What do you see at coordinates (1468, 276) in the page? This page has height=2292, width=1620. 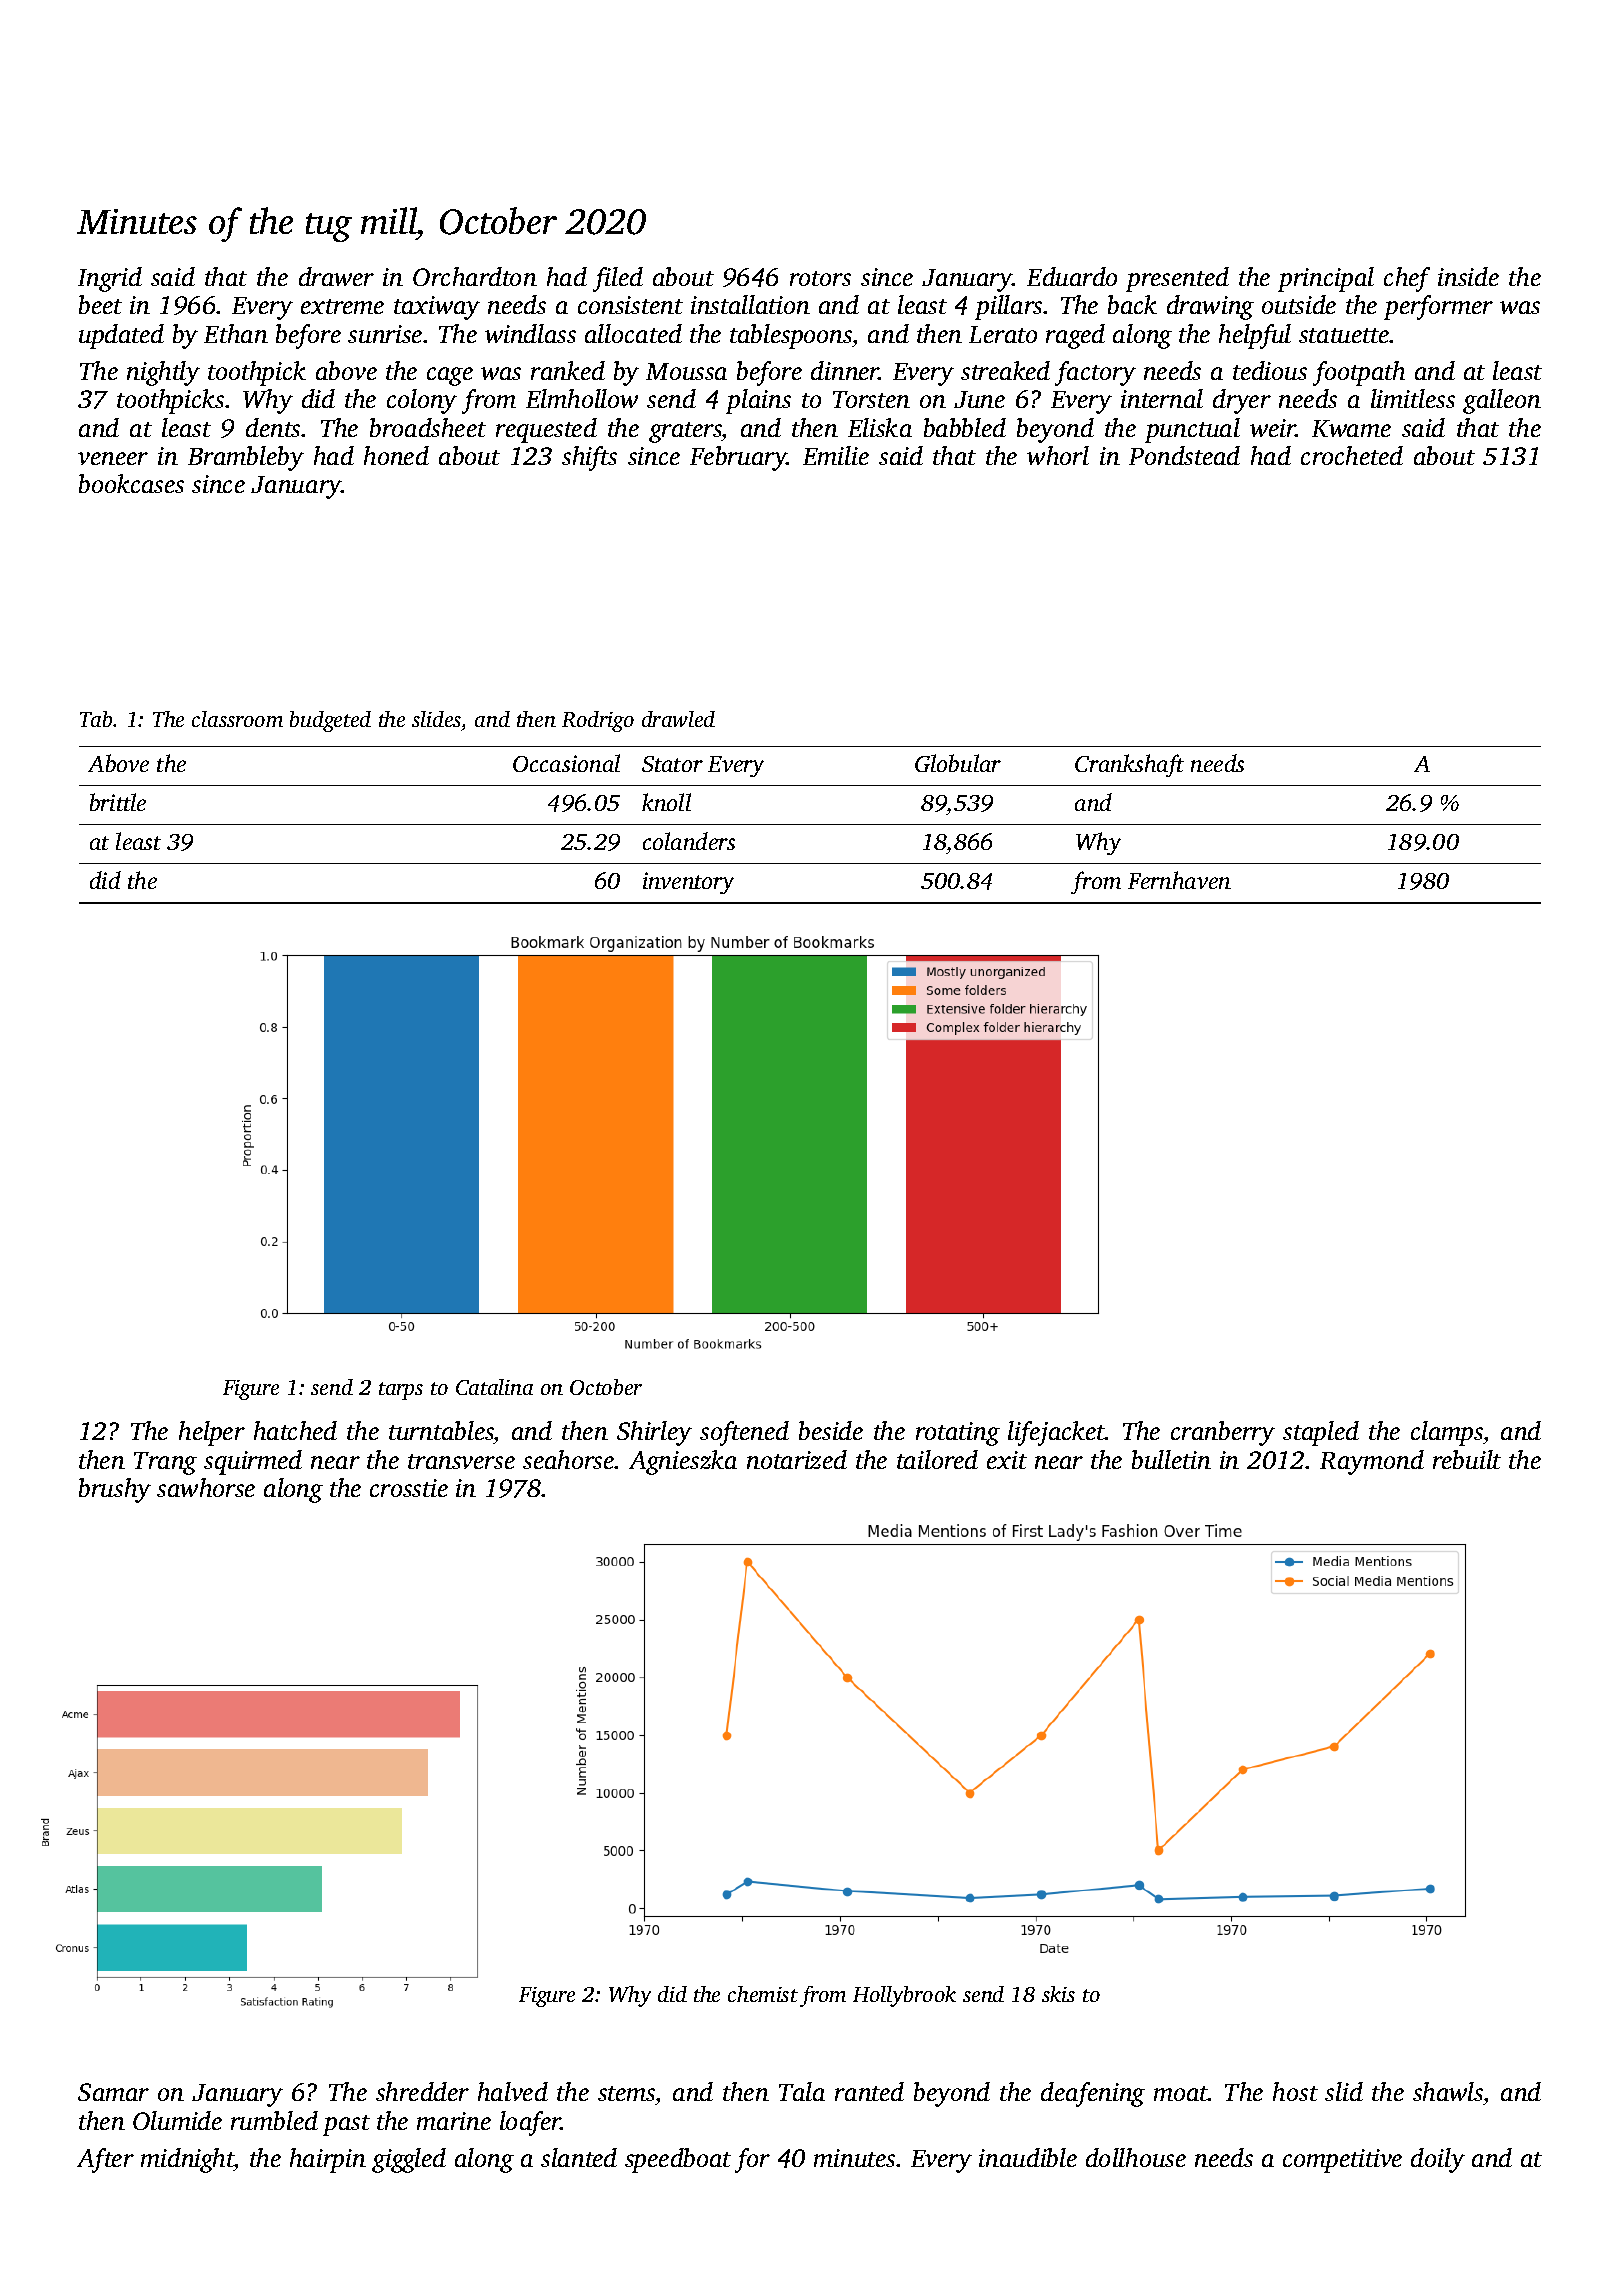 I see `inside` at bounding box center [1468, 276].
